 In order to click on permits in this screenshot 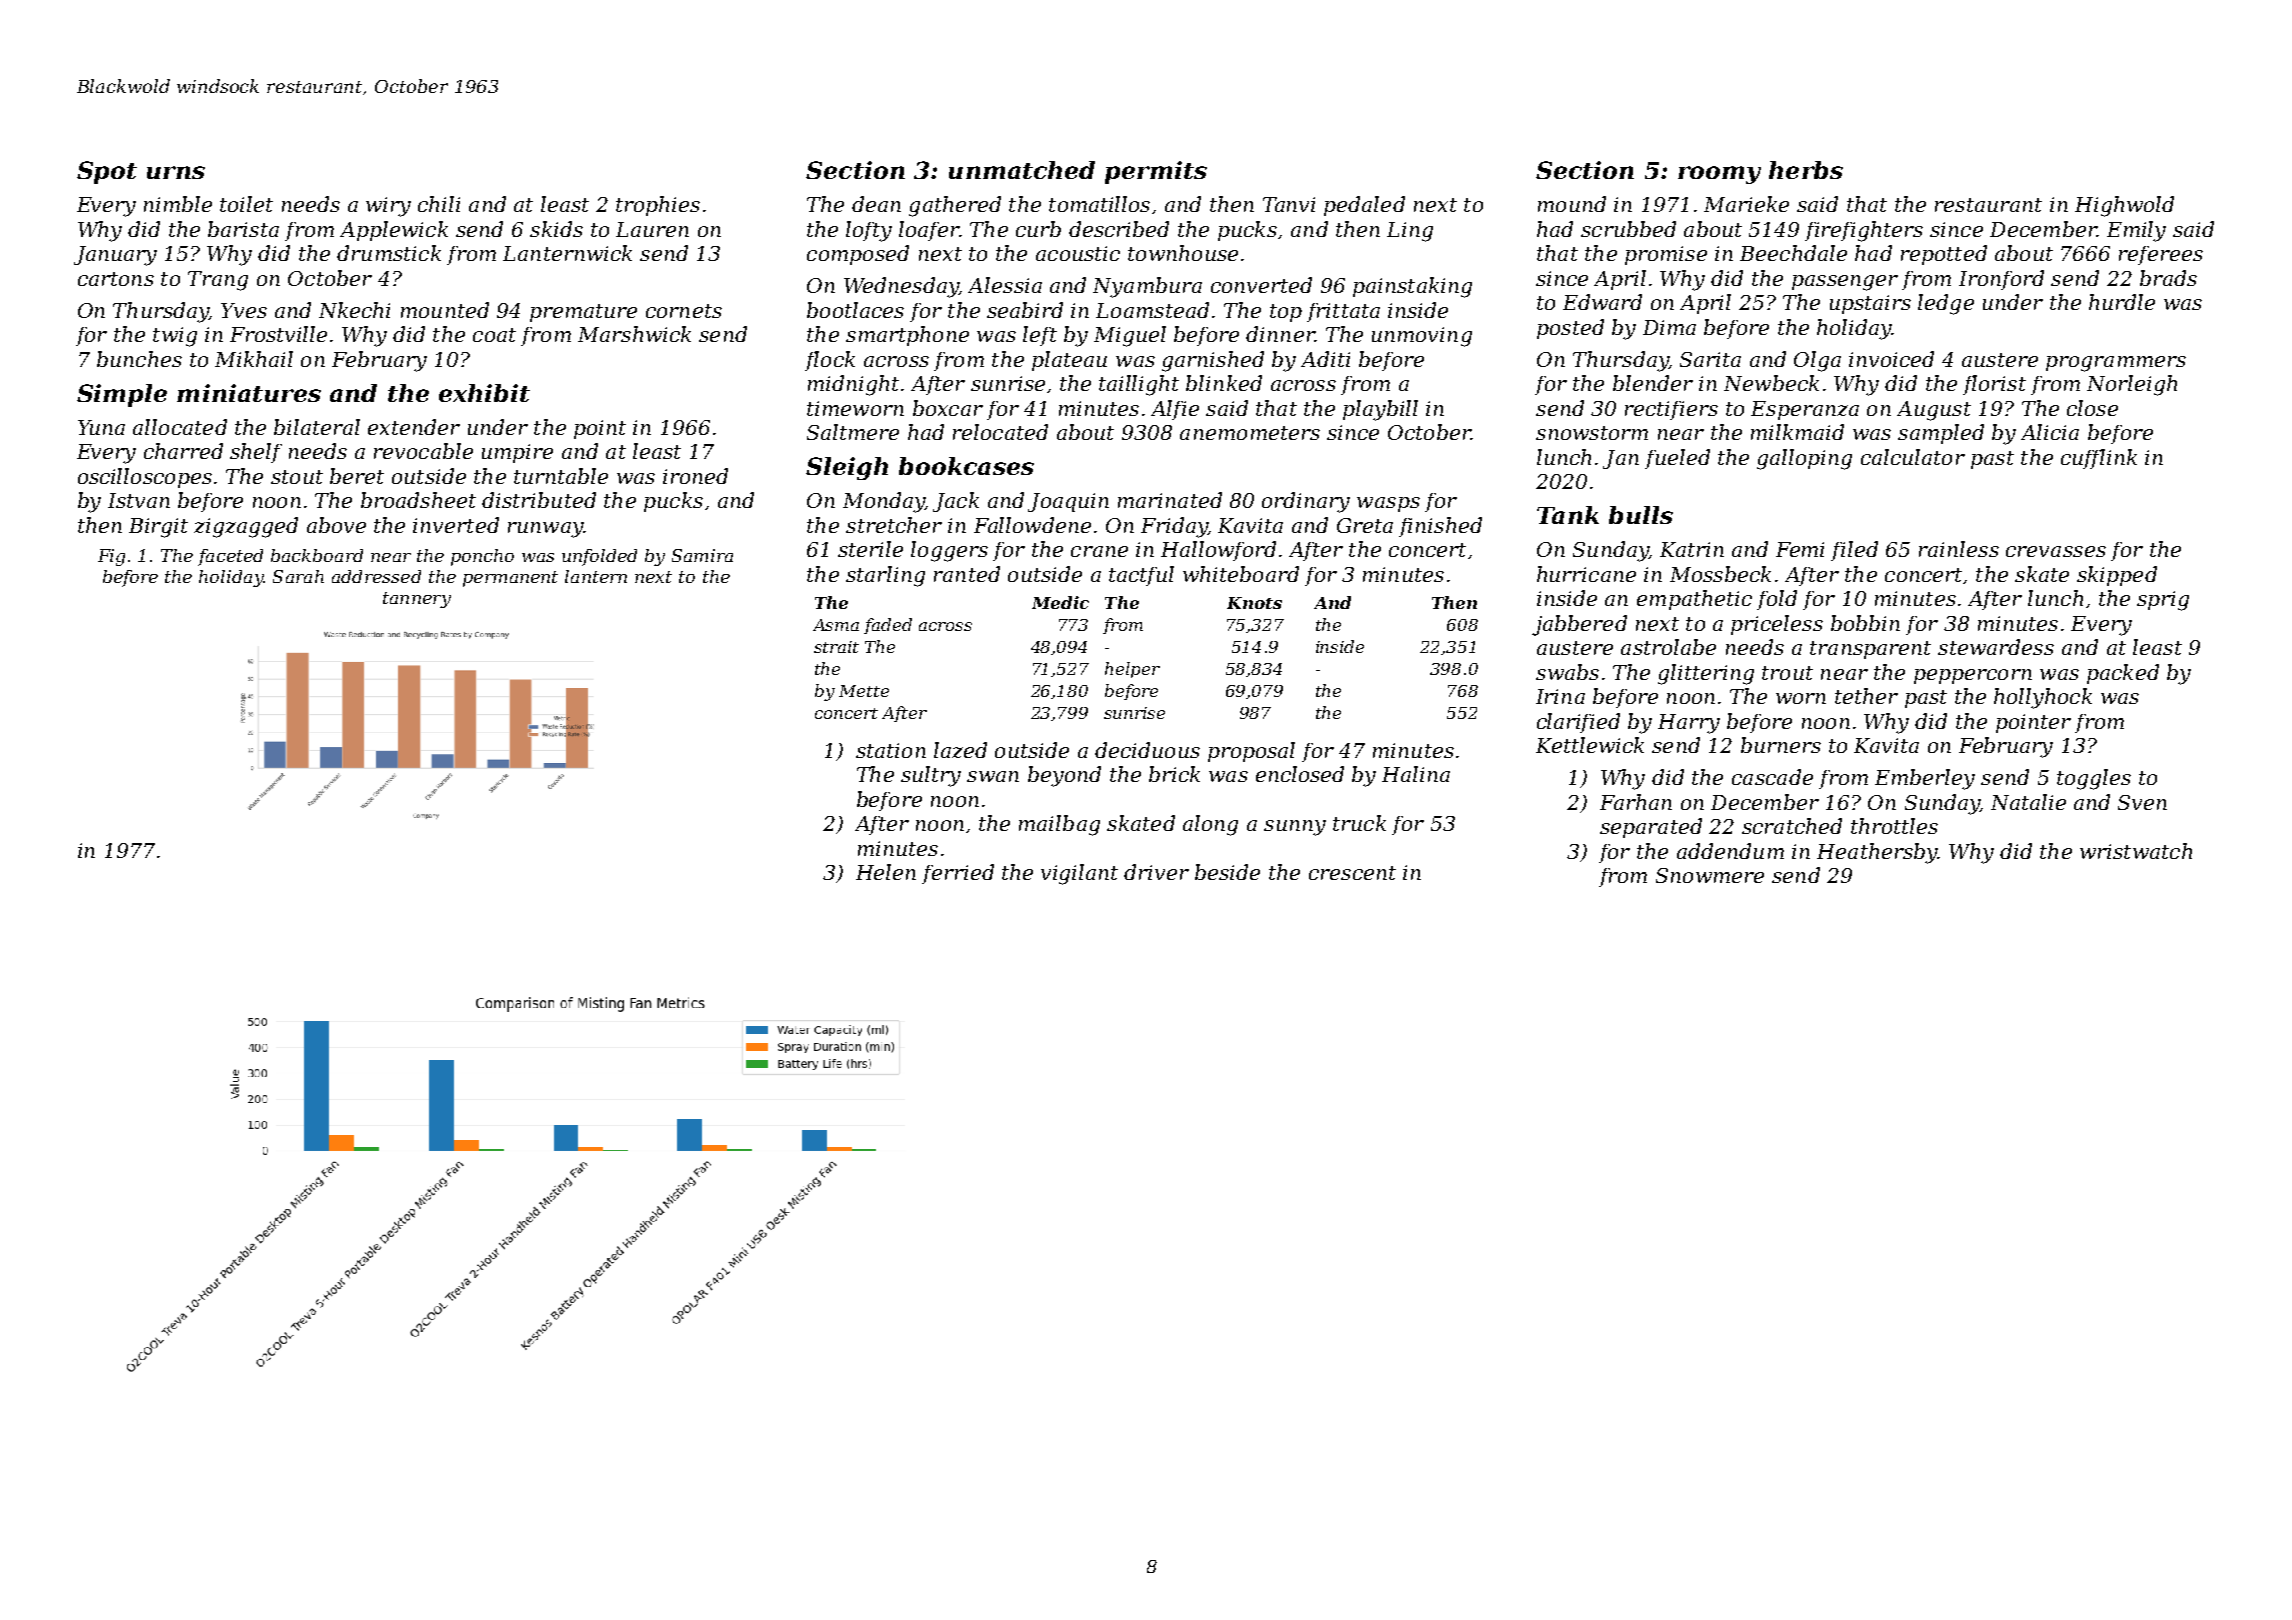, I will do `click(1156, 172)`.
